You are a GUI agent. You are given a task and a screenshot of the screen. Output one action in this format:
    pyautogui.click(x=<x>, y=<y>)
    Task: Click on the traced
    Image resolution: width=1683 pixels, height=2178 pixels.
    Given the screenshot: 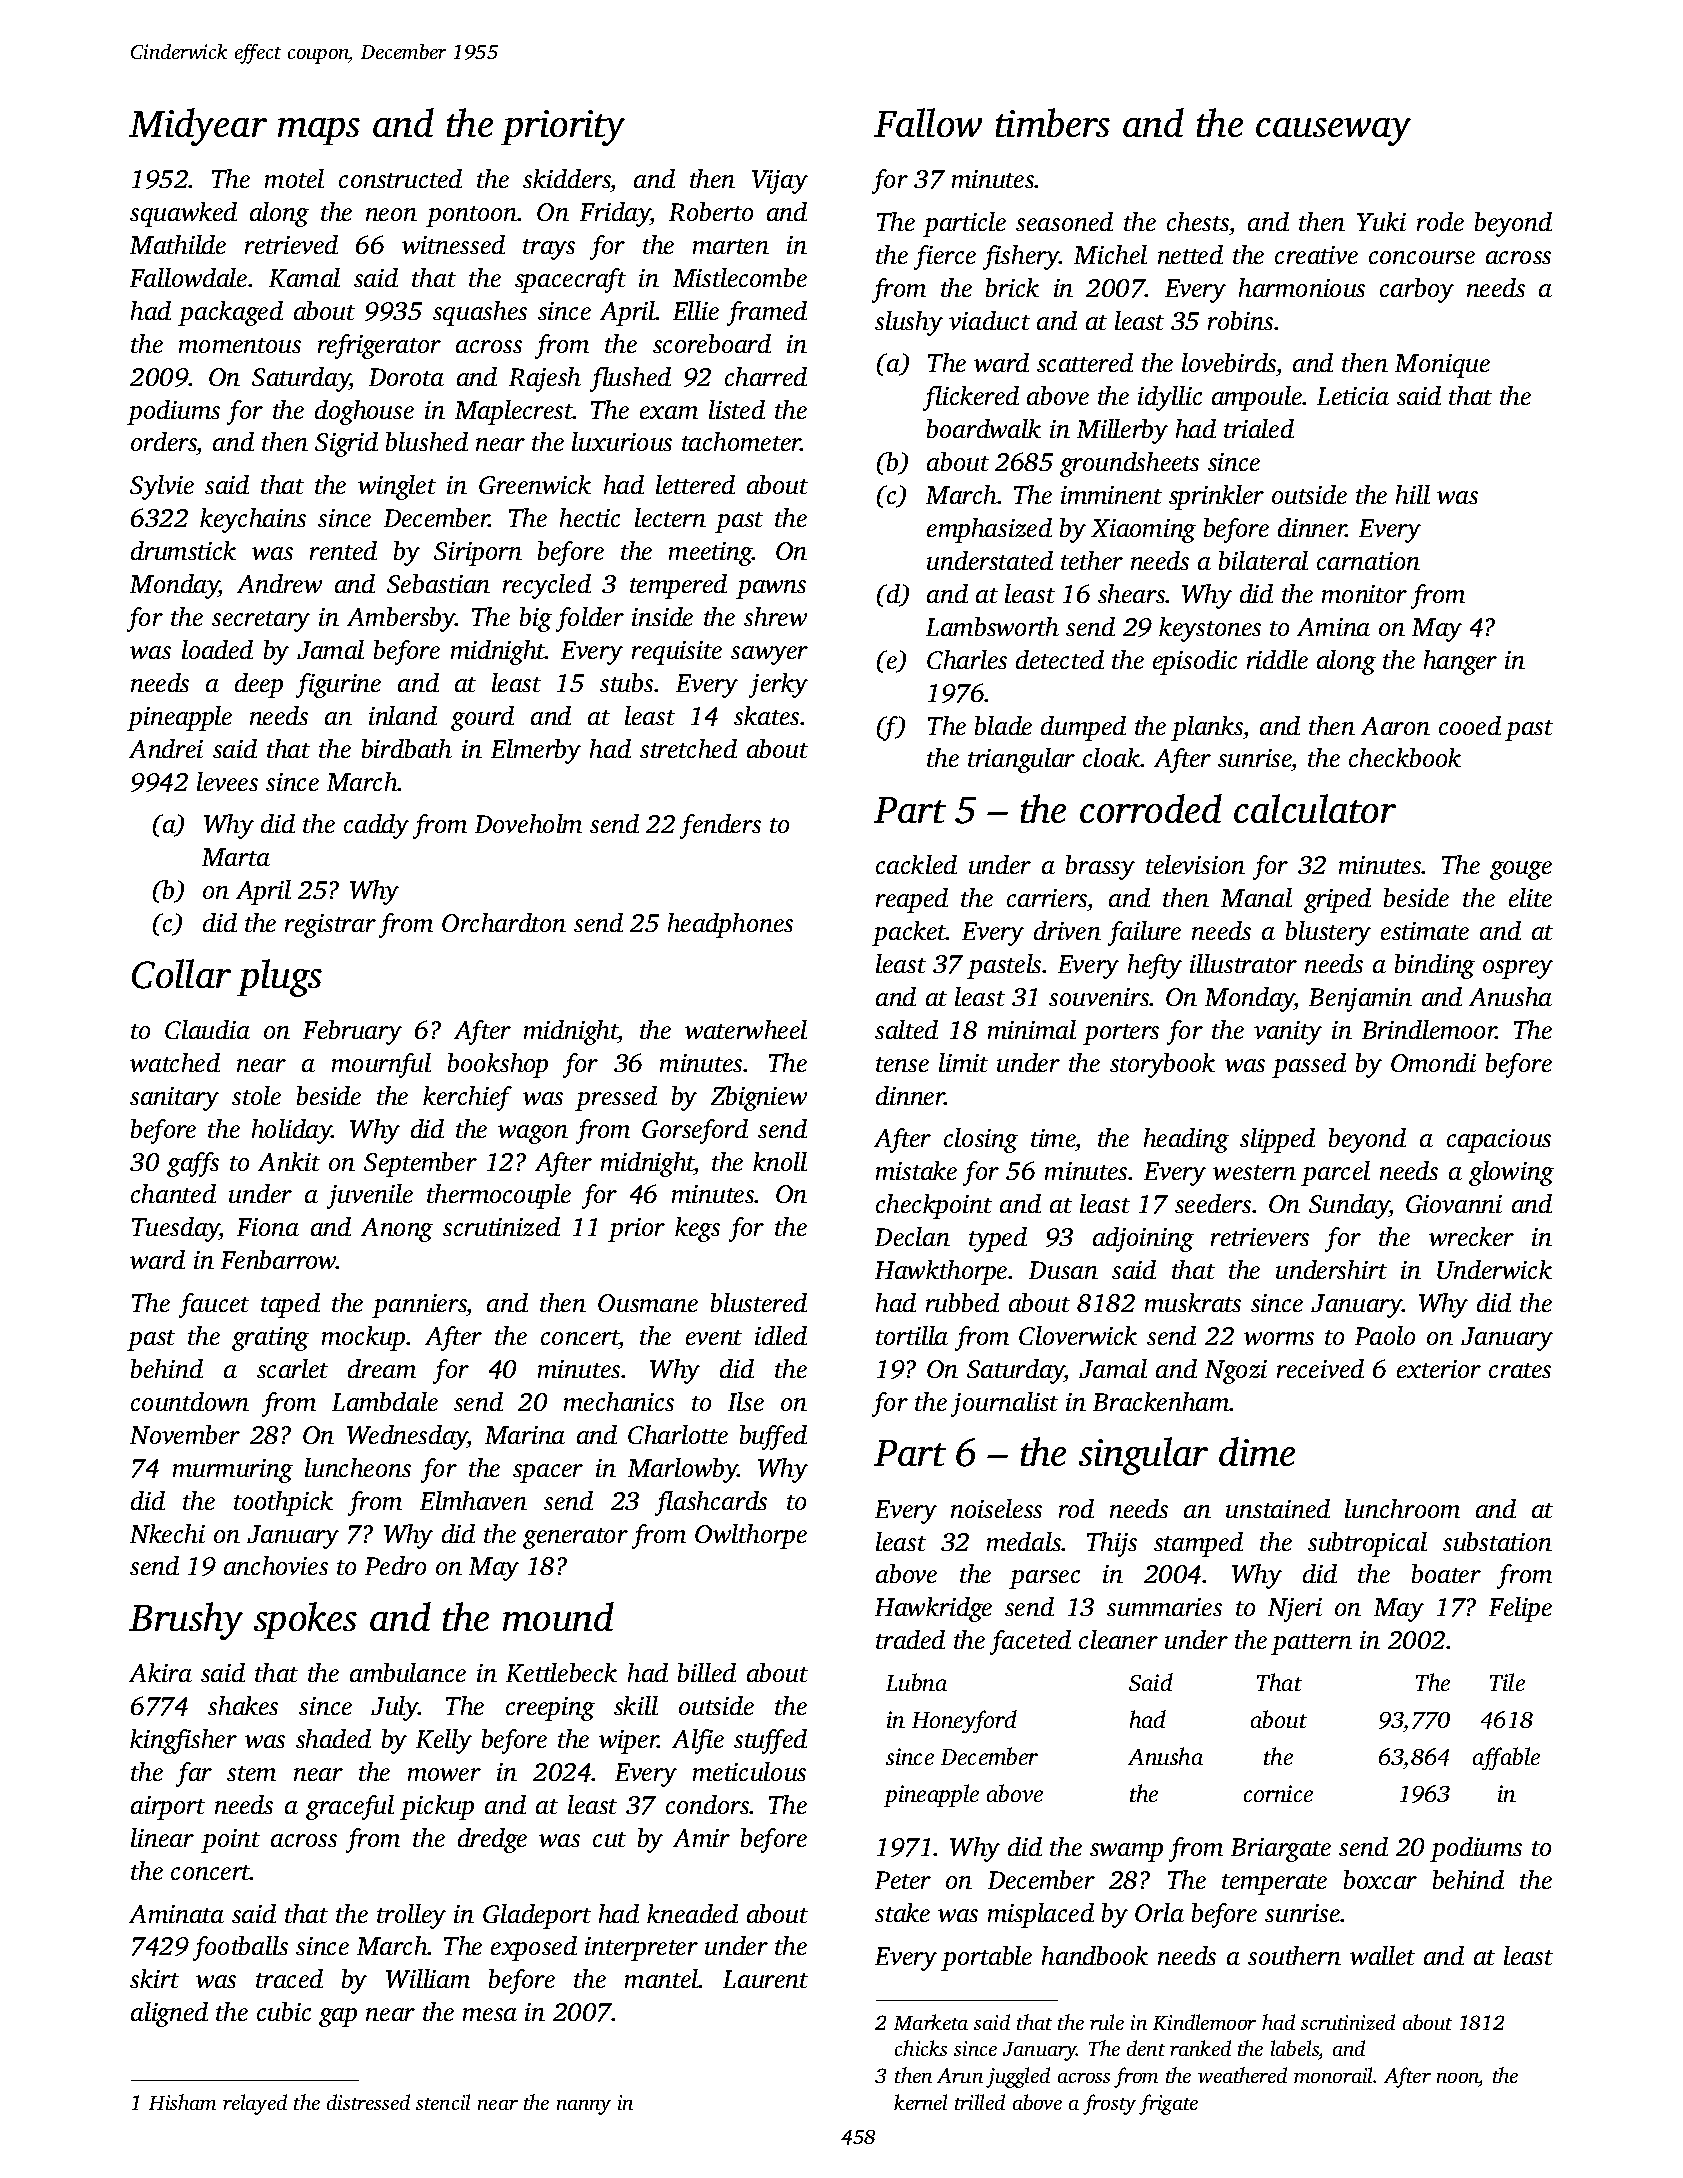 What is the action you would take?
    pyautogui.click(x=289, y=1978)
